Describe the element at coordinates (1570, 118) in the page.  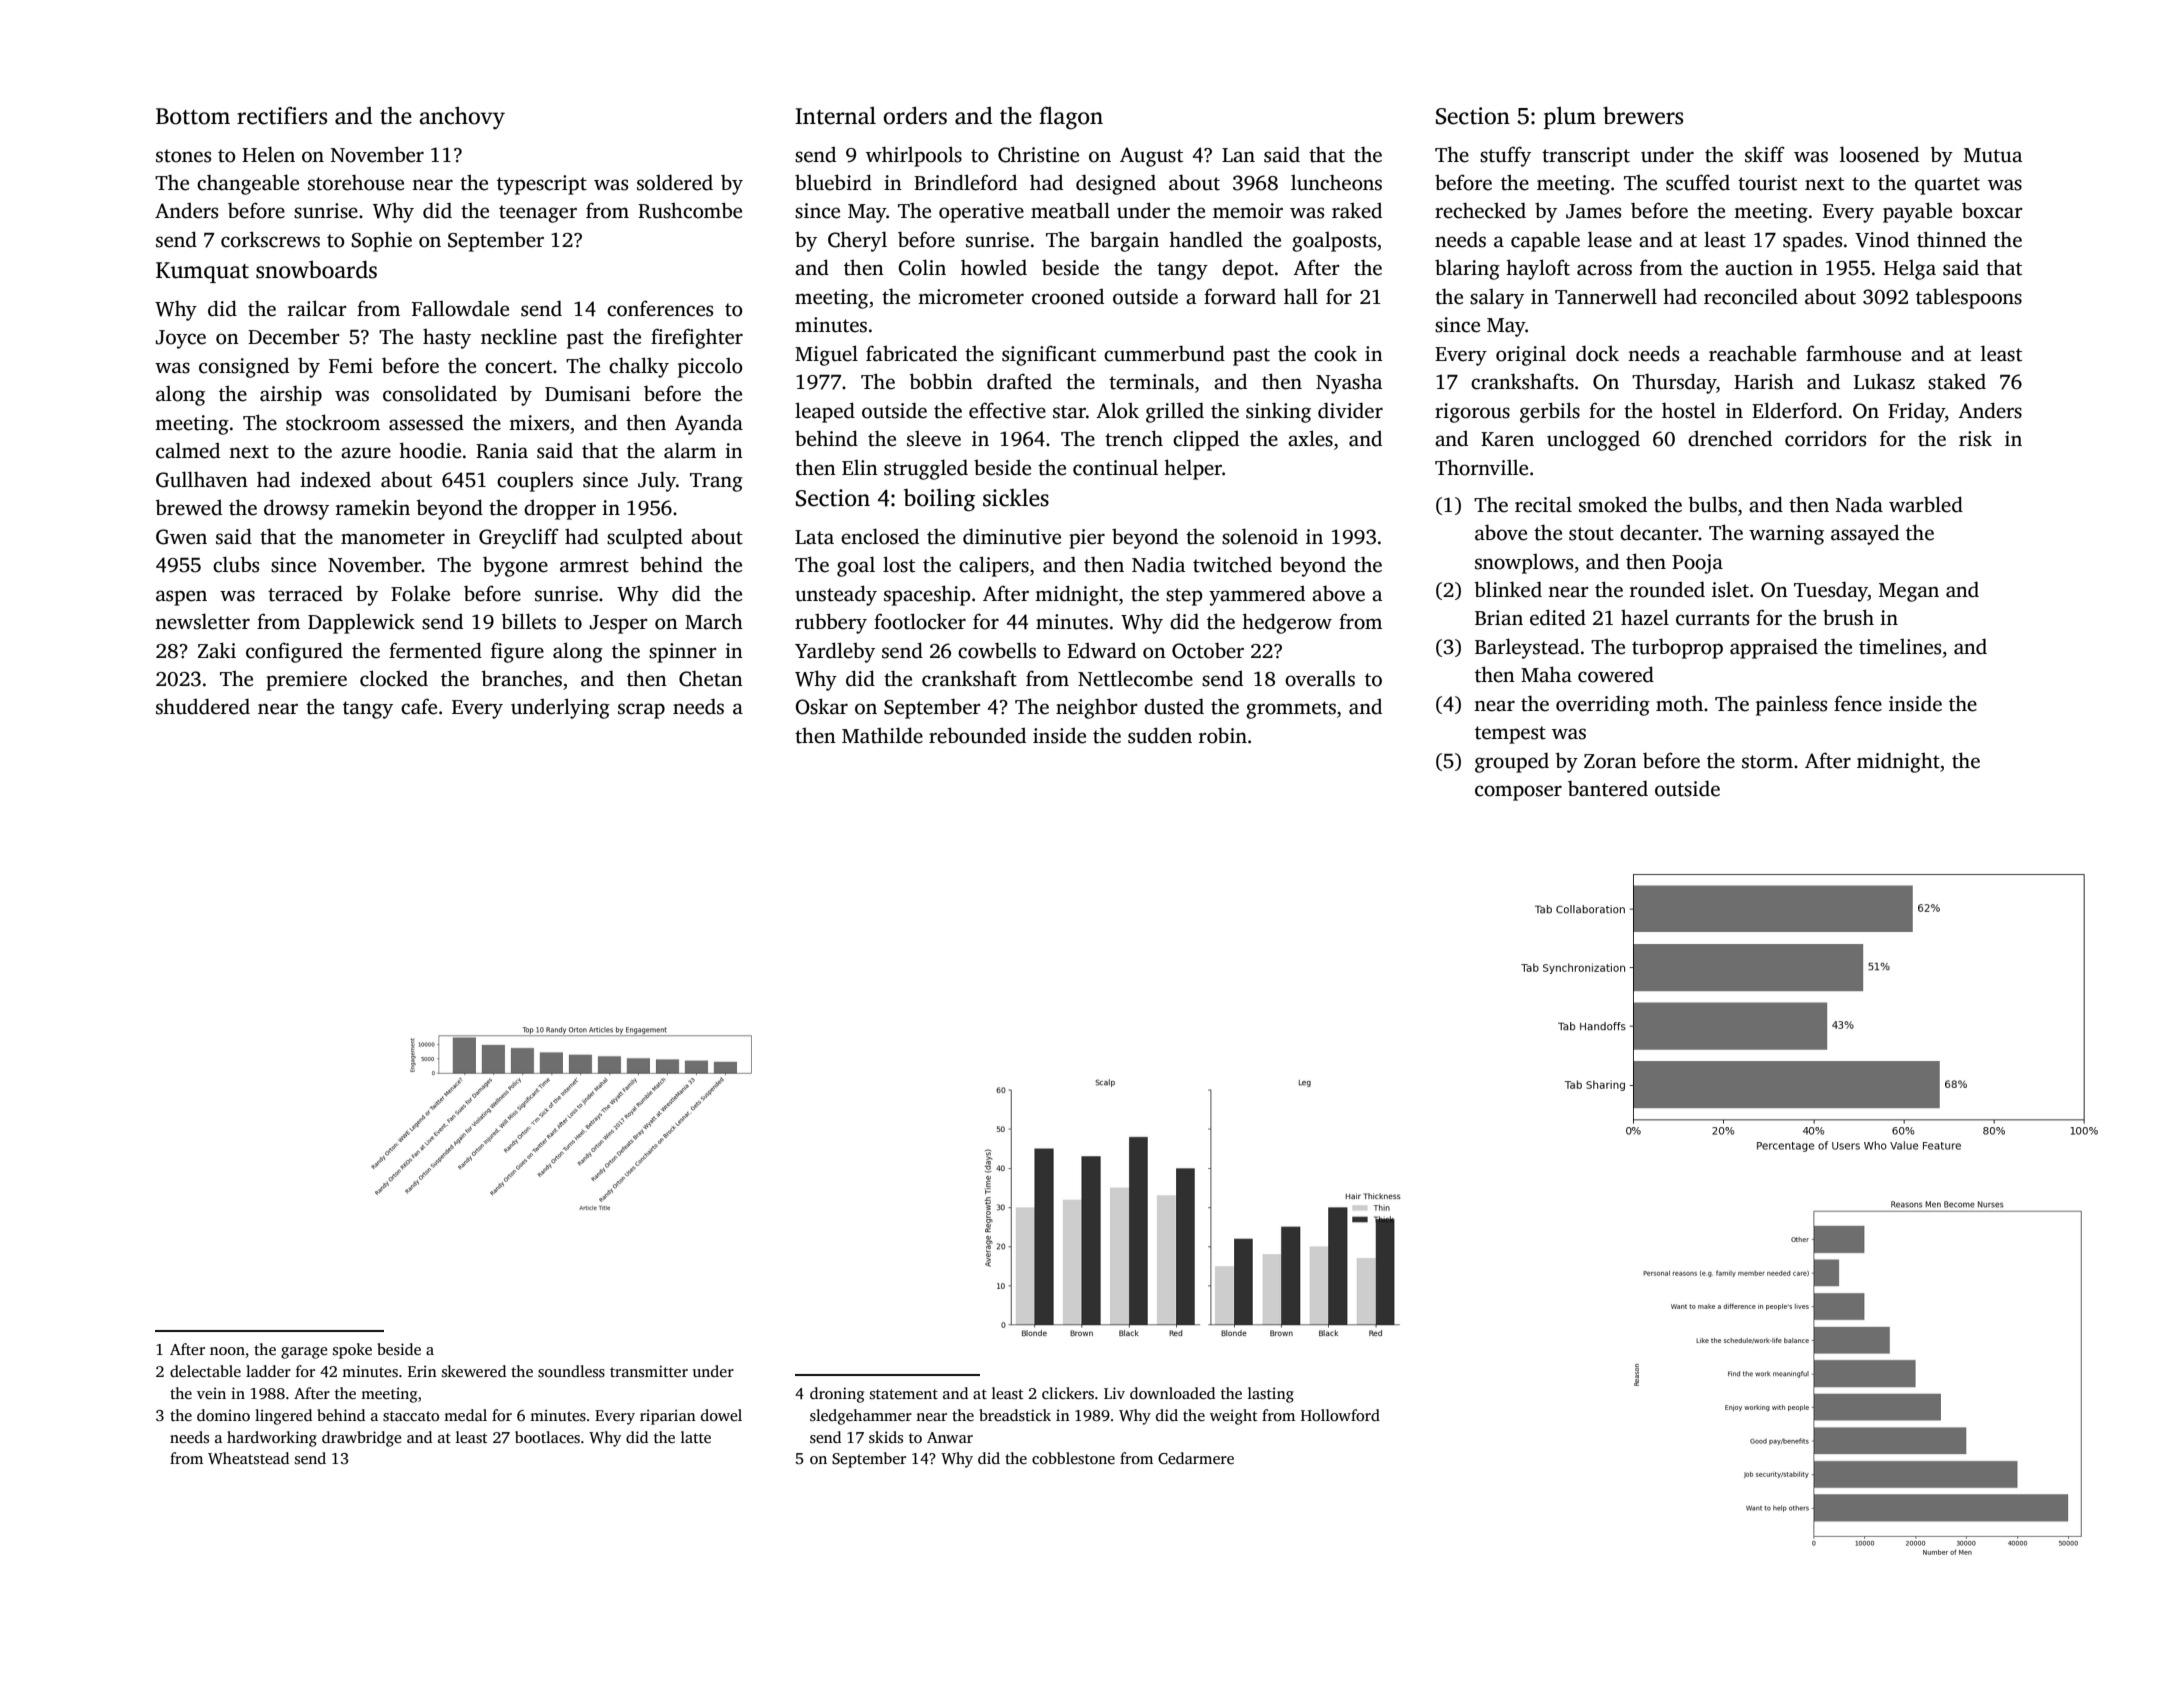
I see `plum` at that location.
